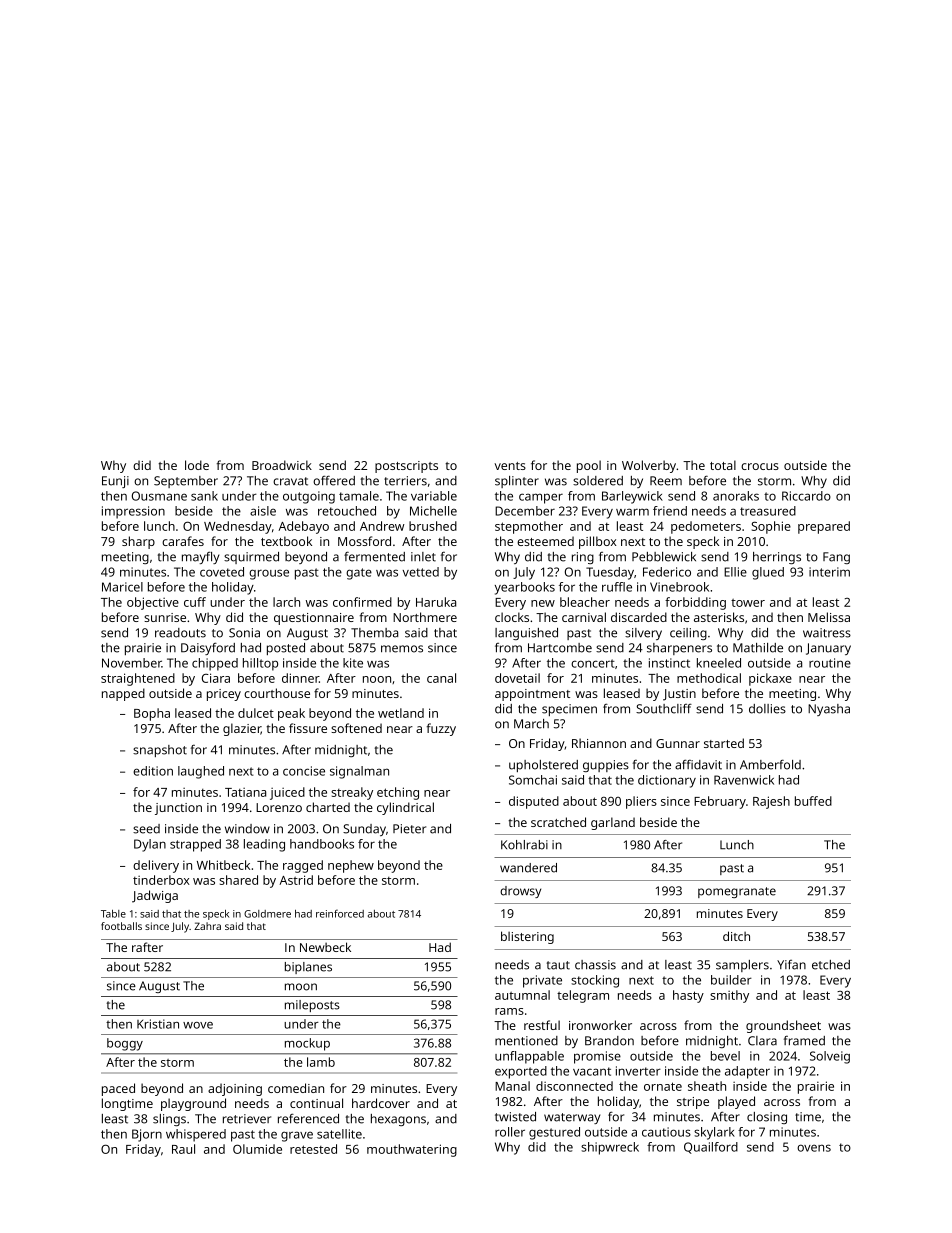 This screenshot has width=952, height=1233. Describe the element at coordinates (545, 541) in the screenshot. I see `esteemed` at that location.
